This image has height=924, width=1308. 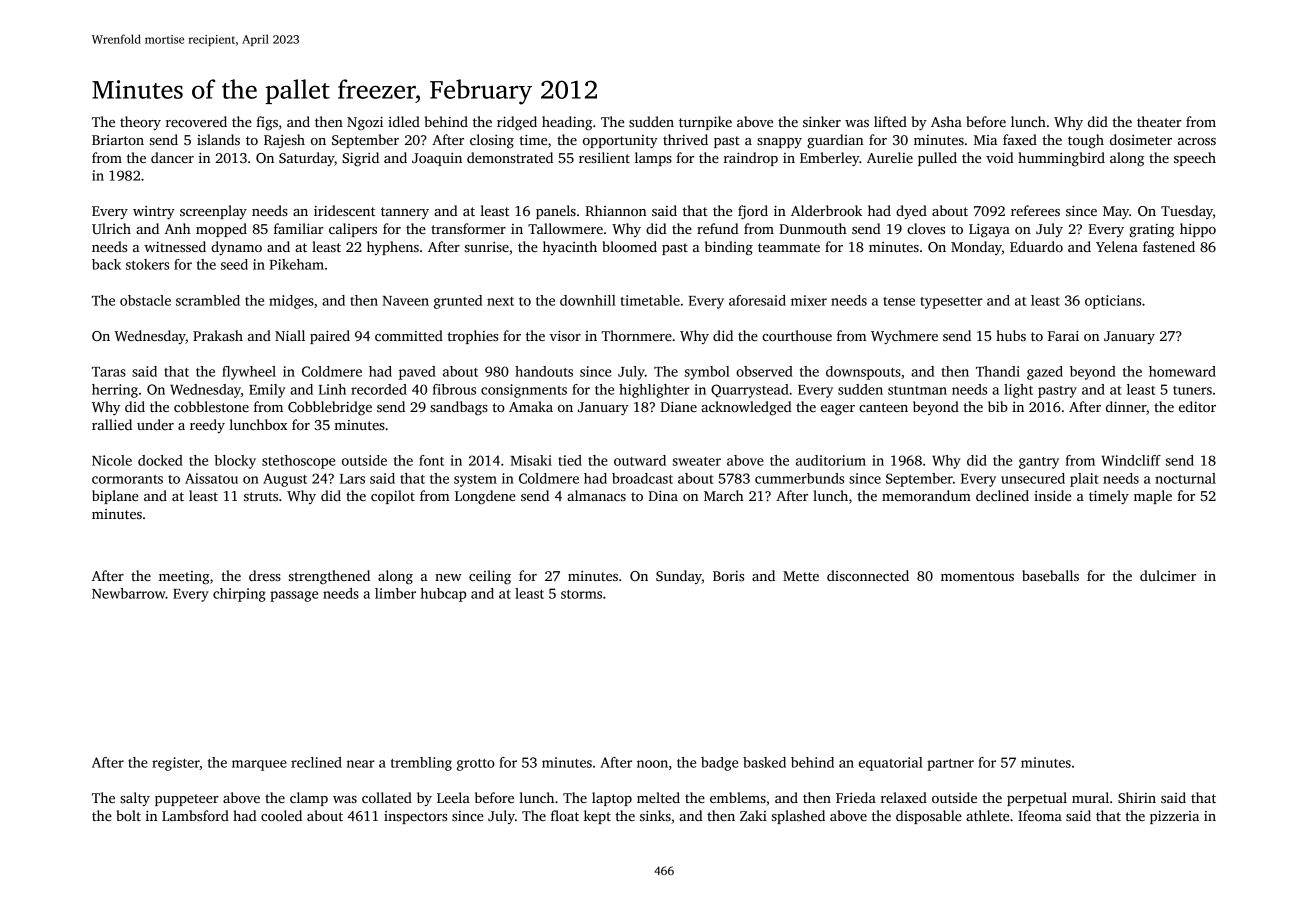 I want to click on blocky, so click(x=235, y=462).
